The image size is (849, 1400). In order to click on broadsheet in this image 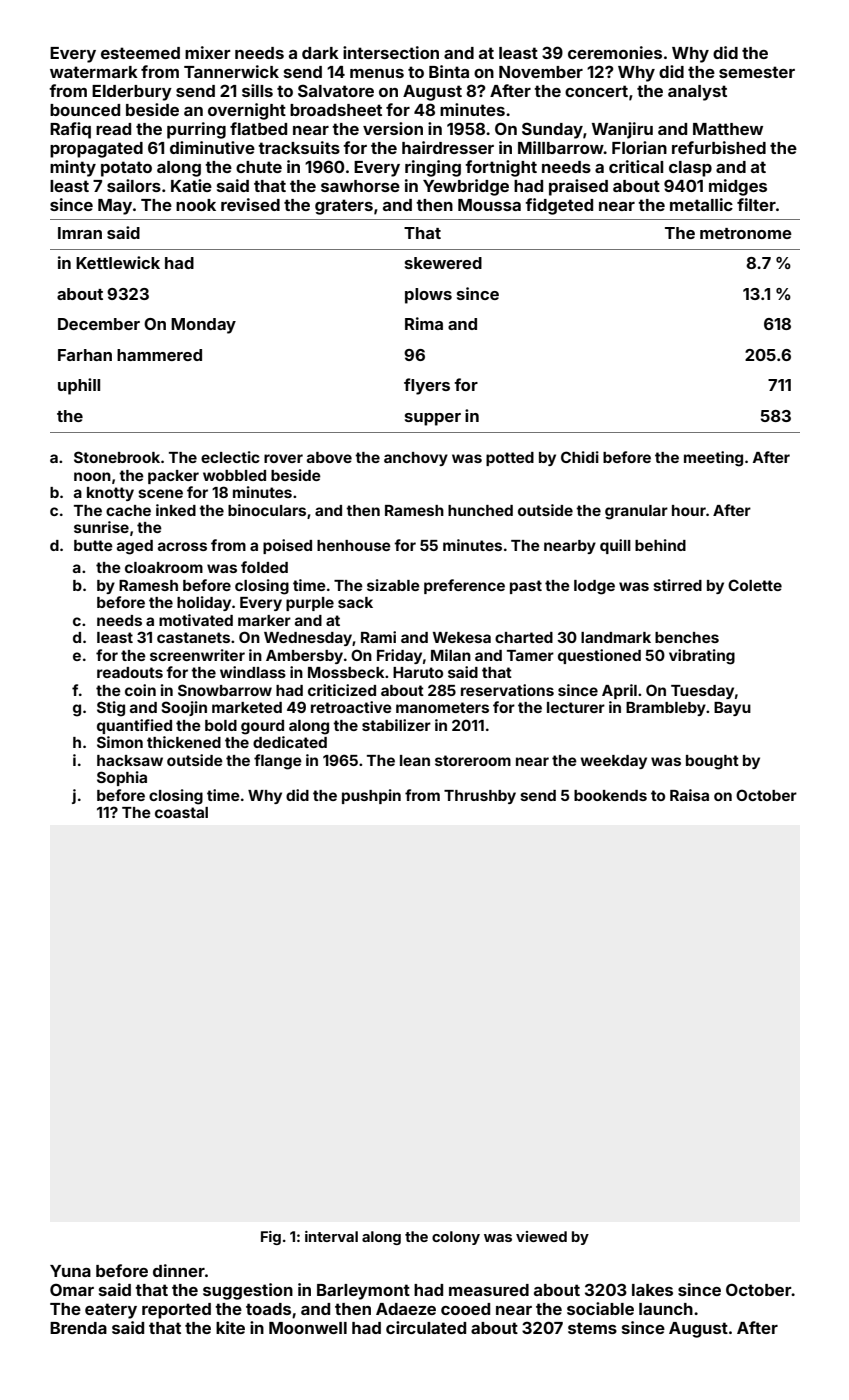, I will do `click(336, 110)`.
